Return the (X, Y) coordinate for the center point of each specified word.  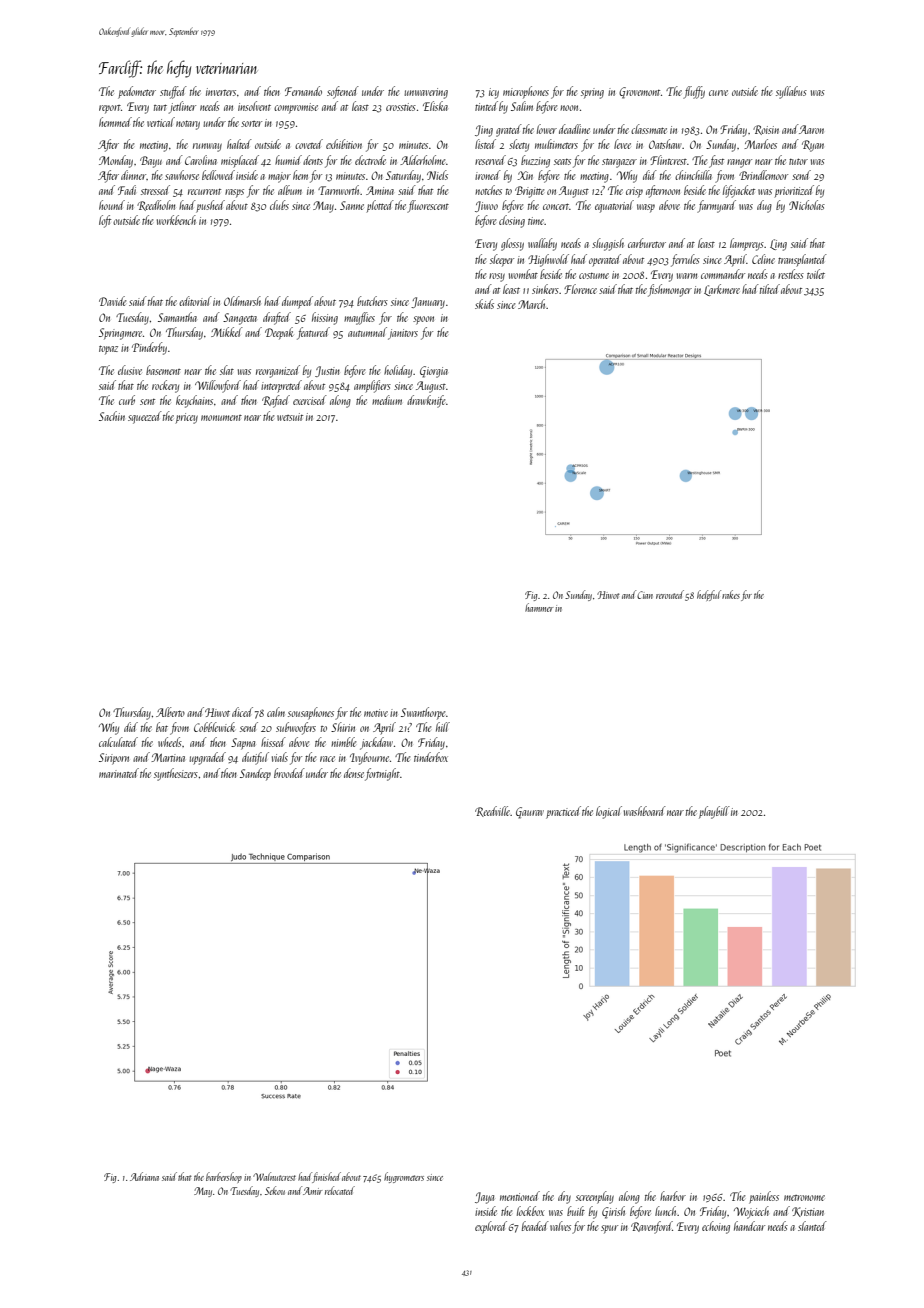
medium (387, 400)
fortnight (382, 774)
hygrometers (404, 1177)
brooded (289, 773)
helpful (709, 595)
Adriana (144, 1176)
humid (288, 160)
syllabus (791, 92)
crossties (401, 107)
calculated (118, 742)
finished (326, 1177)
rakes (731, 594)
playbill (714, 812)
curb (127, 400)
